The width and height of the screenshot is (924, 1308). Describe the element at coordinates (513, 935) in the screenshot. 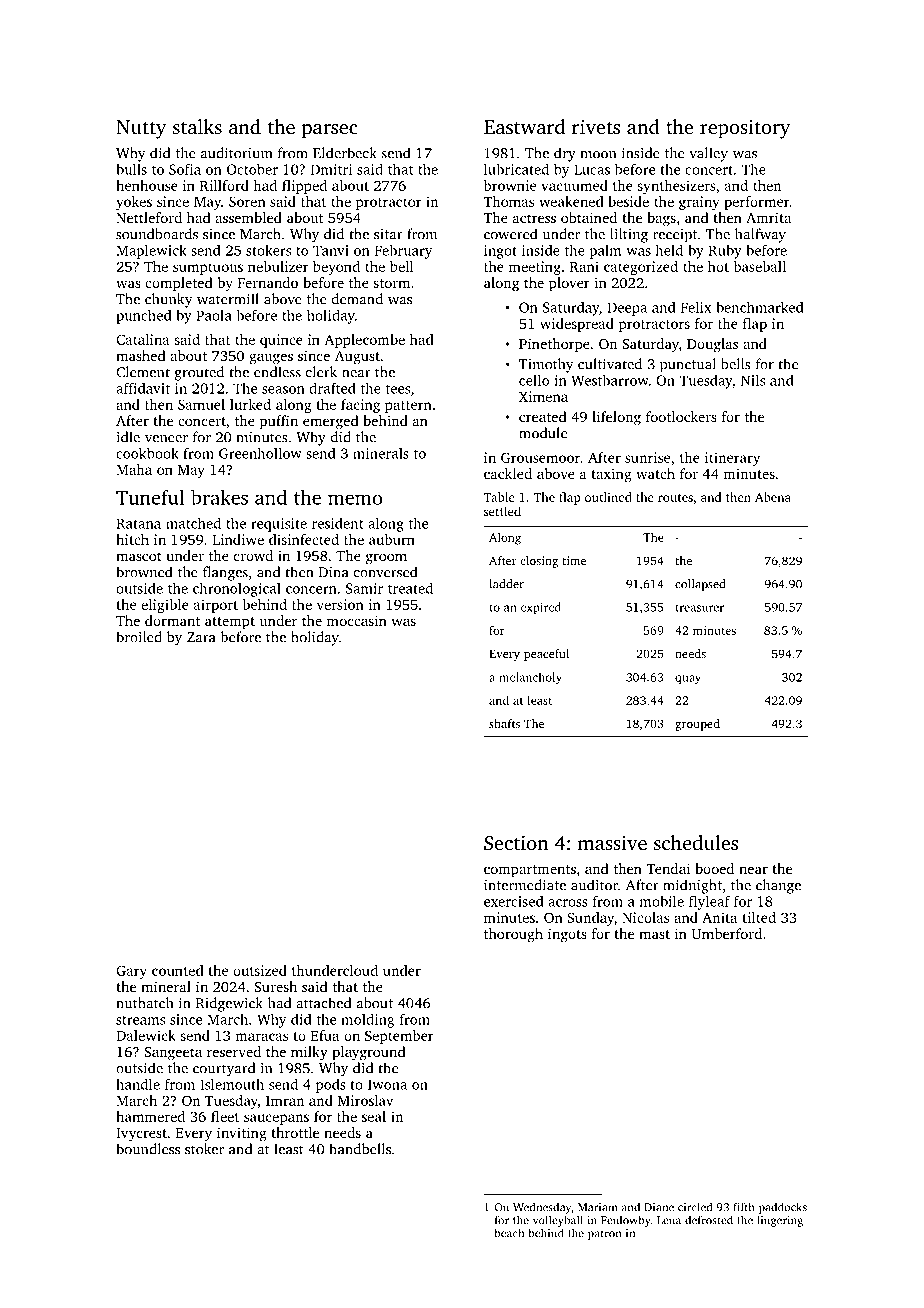

I see `thorough` at that location.
